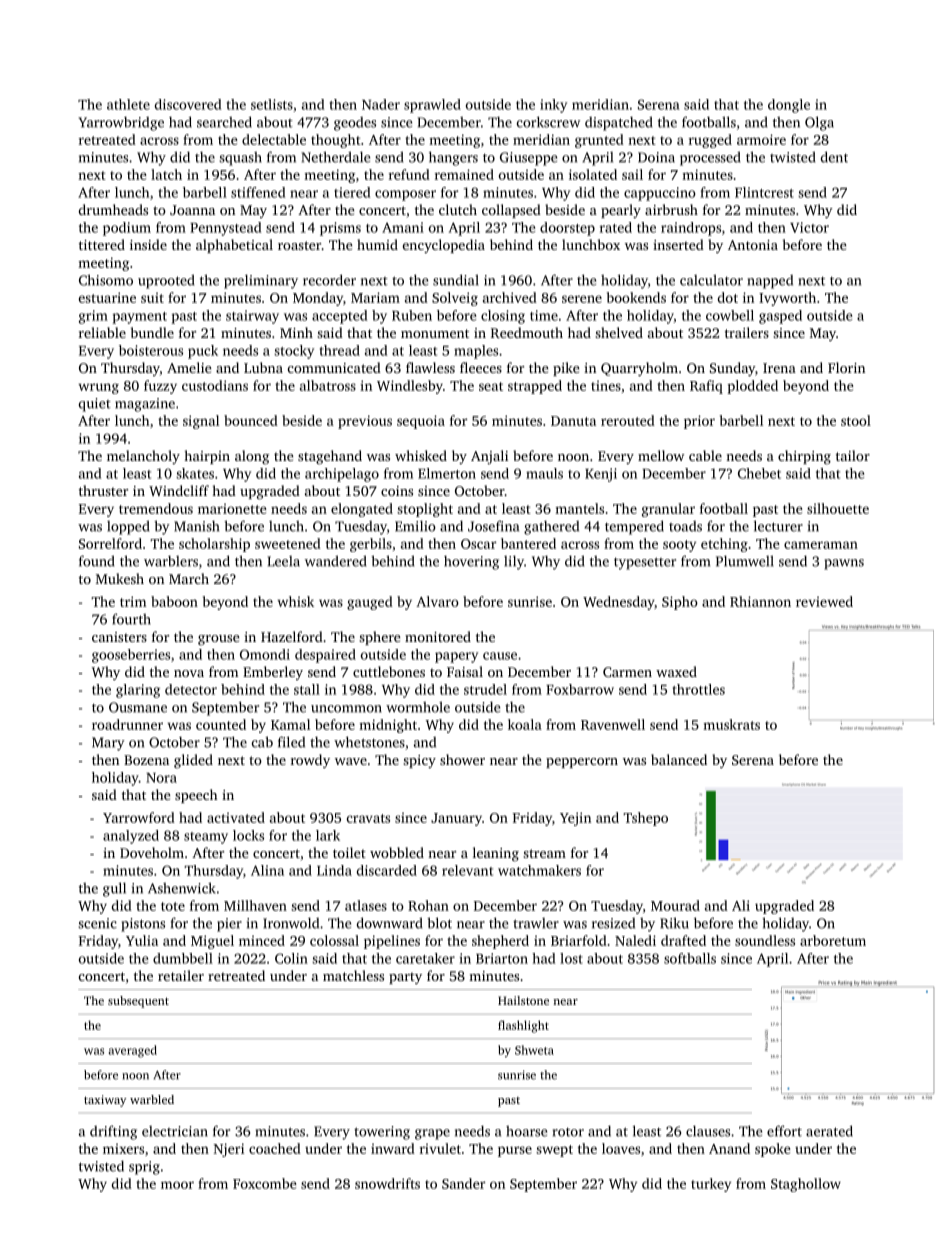 The height and width of the screenshot is (1233, 952). Describe the element at coordinates (232, 509) in the screenshot. I see `marionette` at that location.
